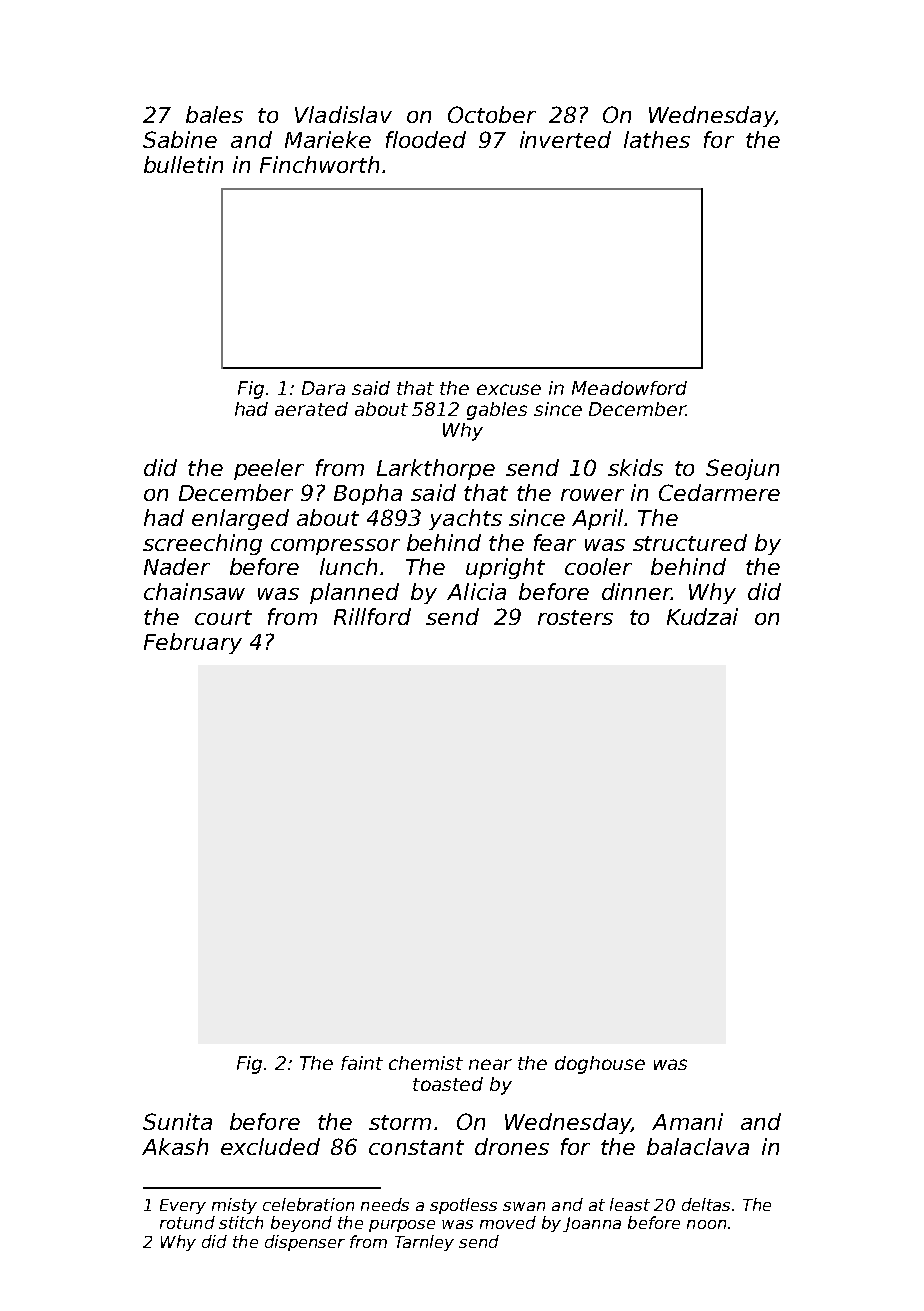  I want to click on October, so click(492, 114).
